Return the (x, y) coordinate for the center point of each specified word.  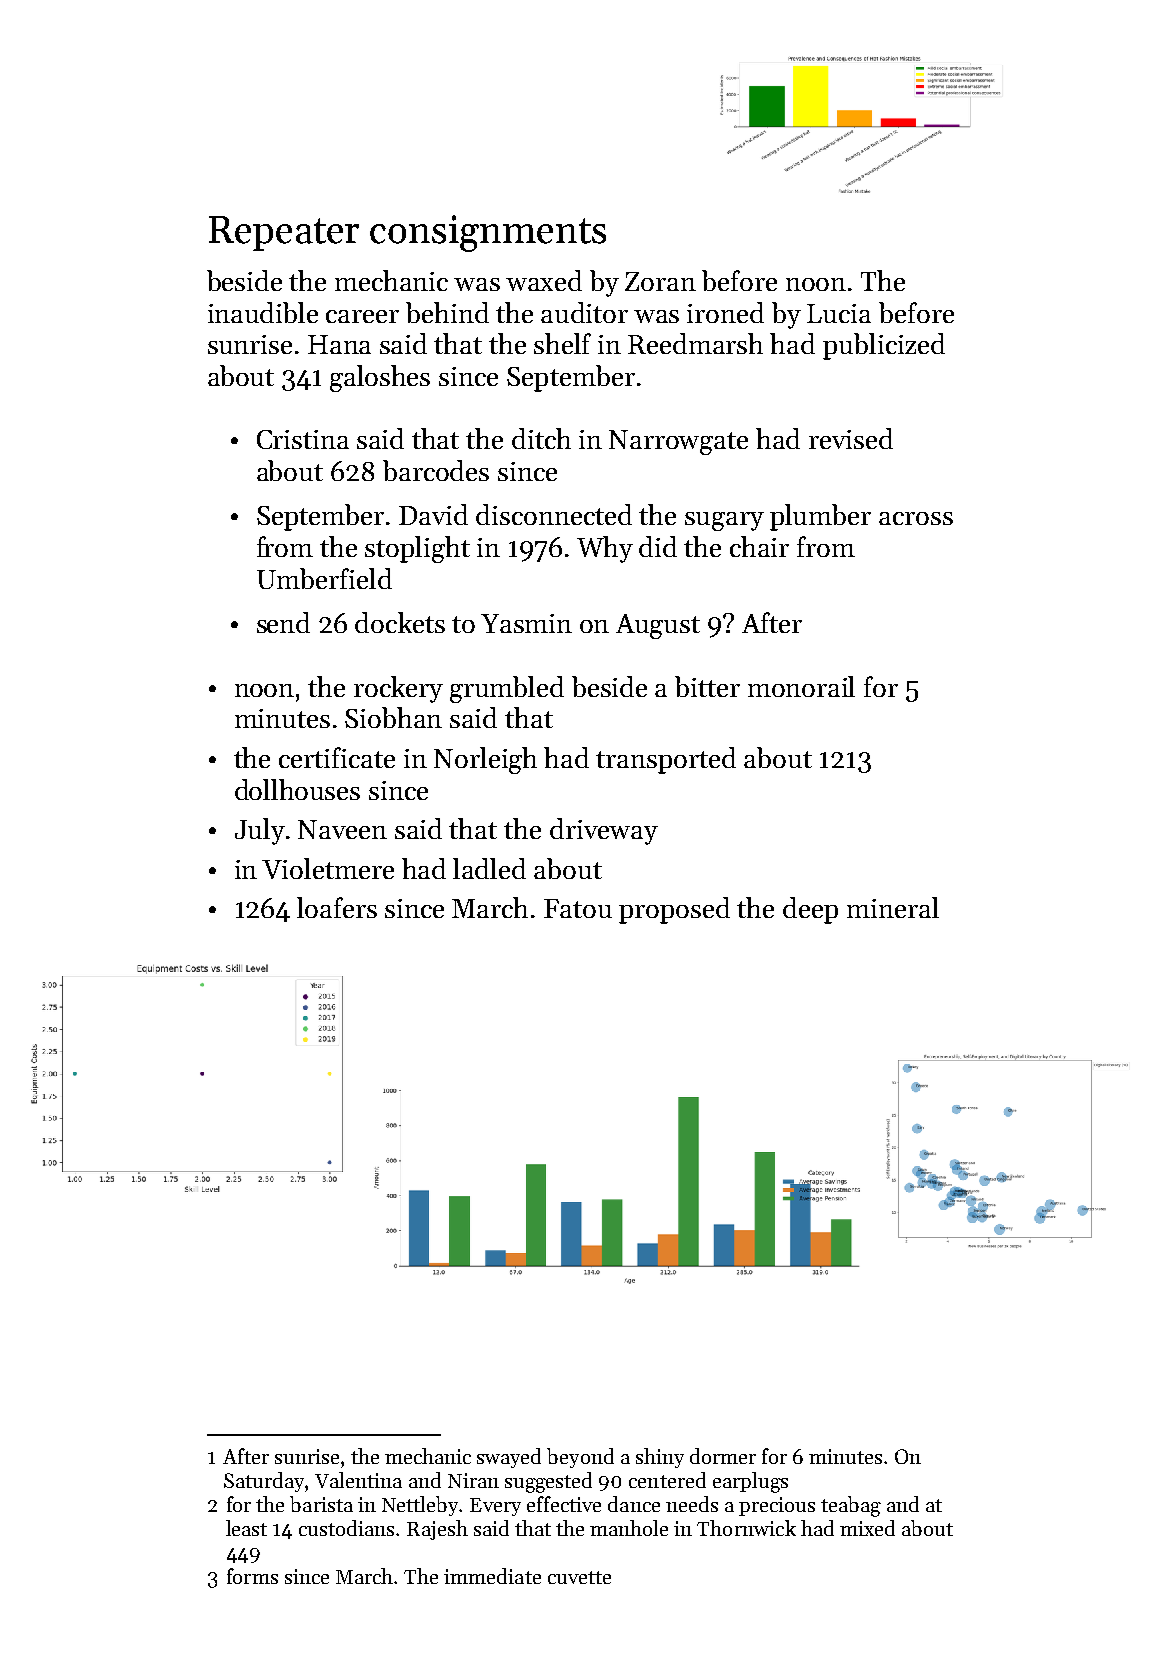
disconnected (554, 514)
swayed (509, 1458)
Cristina (303, 439)
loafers (337, 907)
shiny (660, 1458)
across (916, 518)
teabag (851, 1506)
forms (252, 1576)
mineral (893, 907)
